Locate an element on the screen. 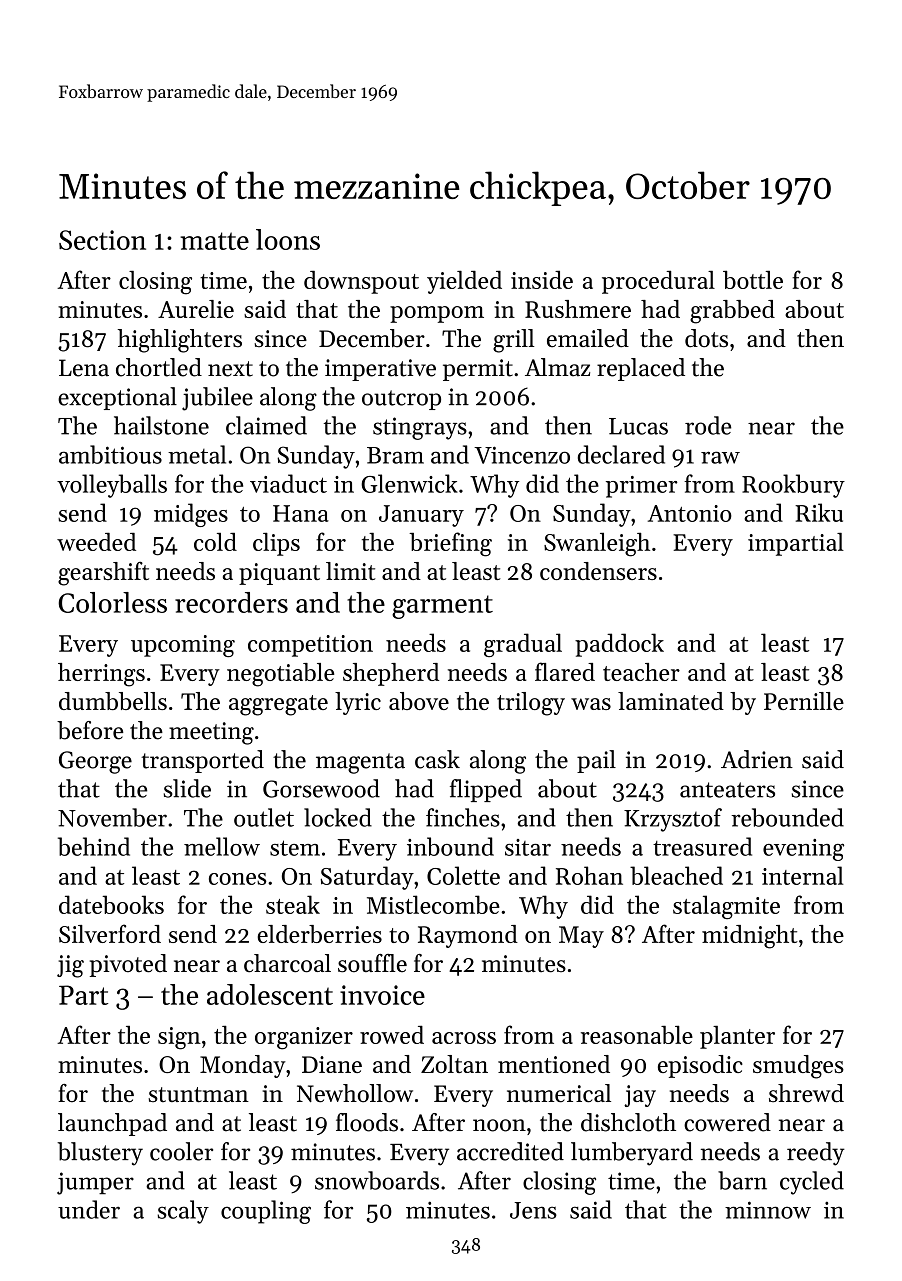 The image size is (902, 1281). snowboards is located at coordinates (377, 1180).
